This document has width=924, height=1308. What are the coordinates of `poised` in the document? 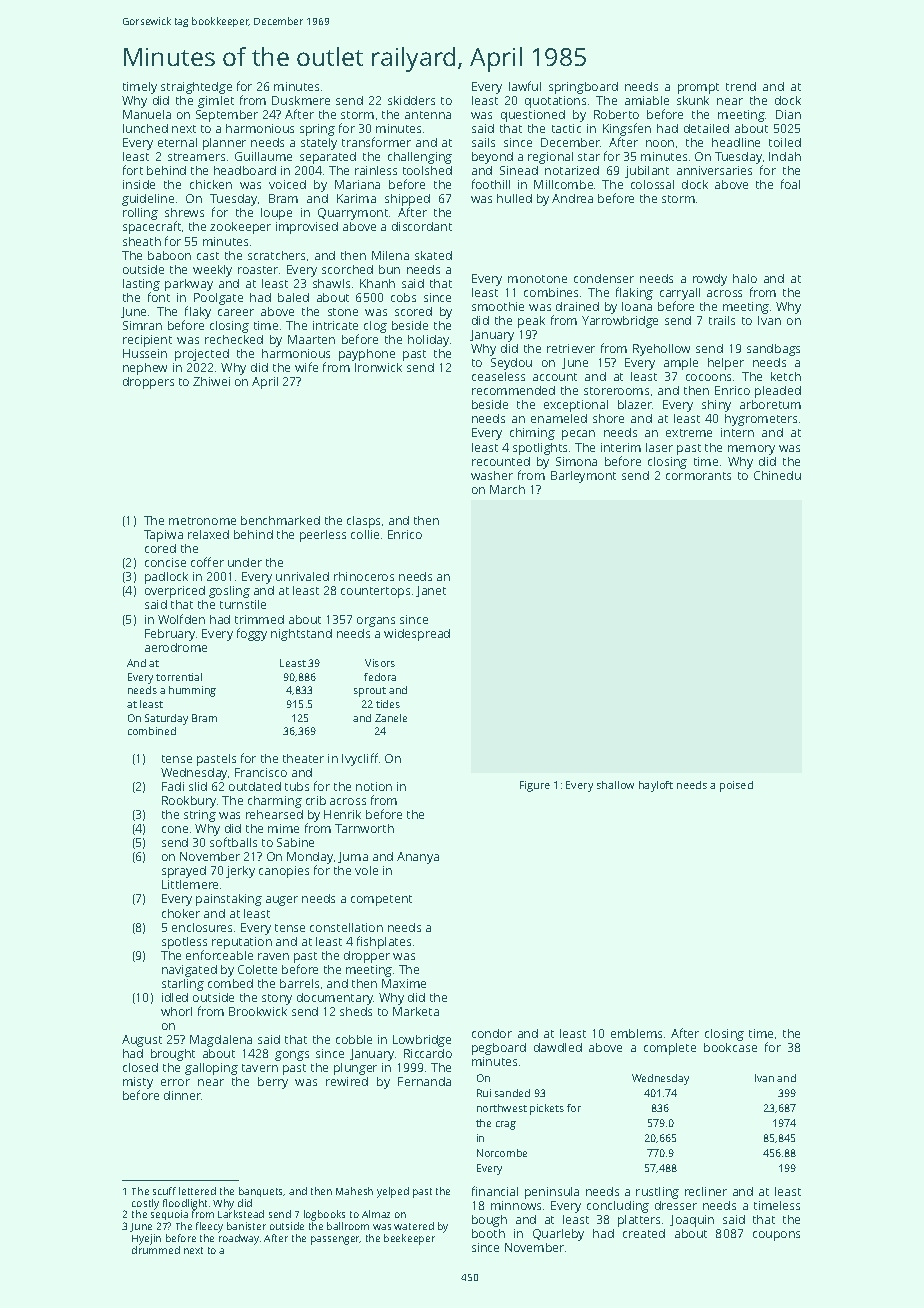 It's located at (736, 786).
